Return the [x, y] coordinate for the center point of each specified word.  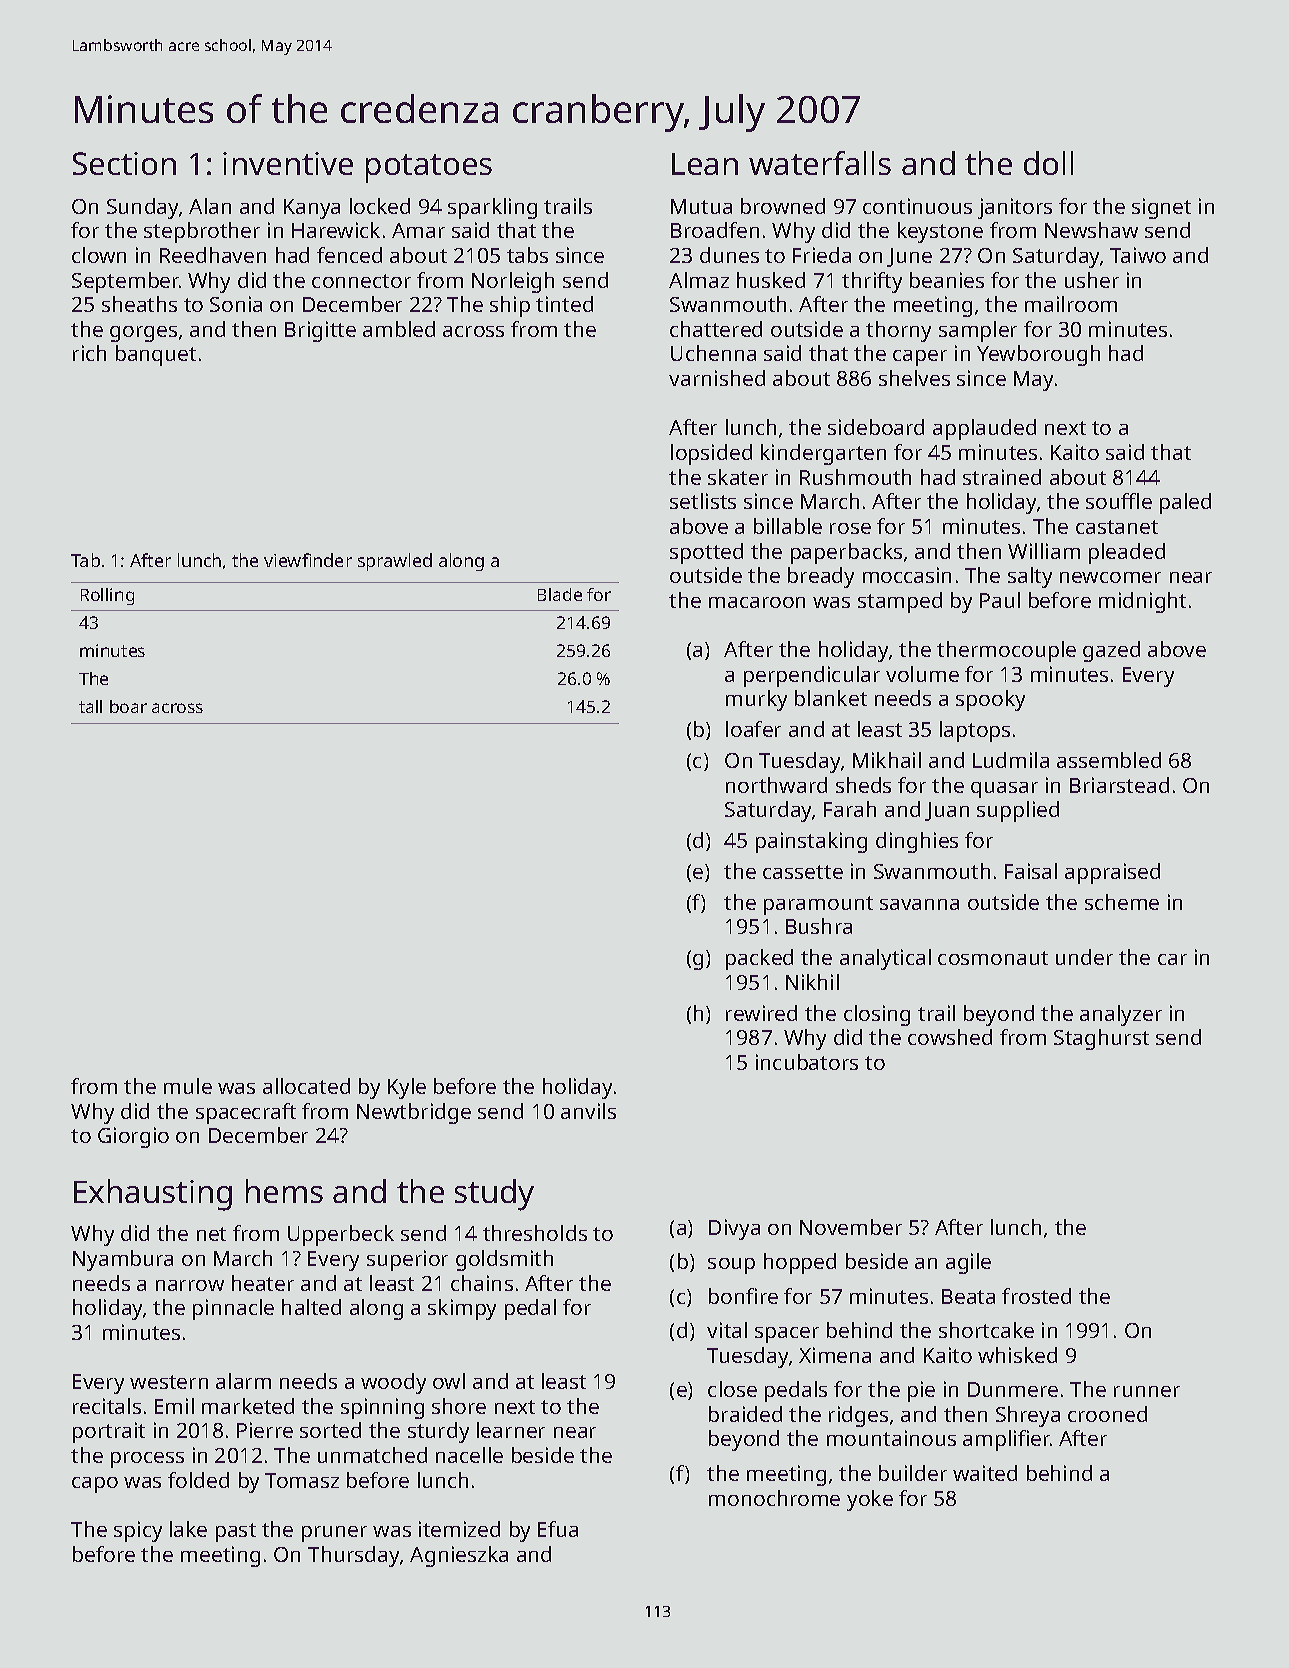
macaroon [757, 602]
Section [124, 163]
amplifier [1006, 1440]
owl [449, 1381]
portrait [109, 1432]
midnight [1142, 602]
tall [90, 706]
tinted [564, 304]
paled [1185, 503]
